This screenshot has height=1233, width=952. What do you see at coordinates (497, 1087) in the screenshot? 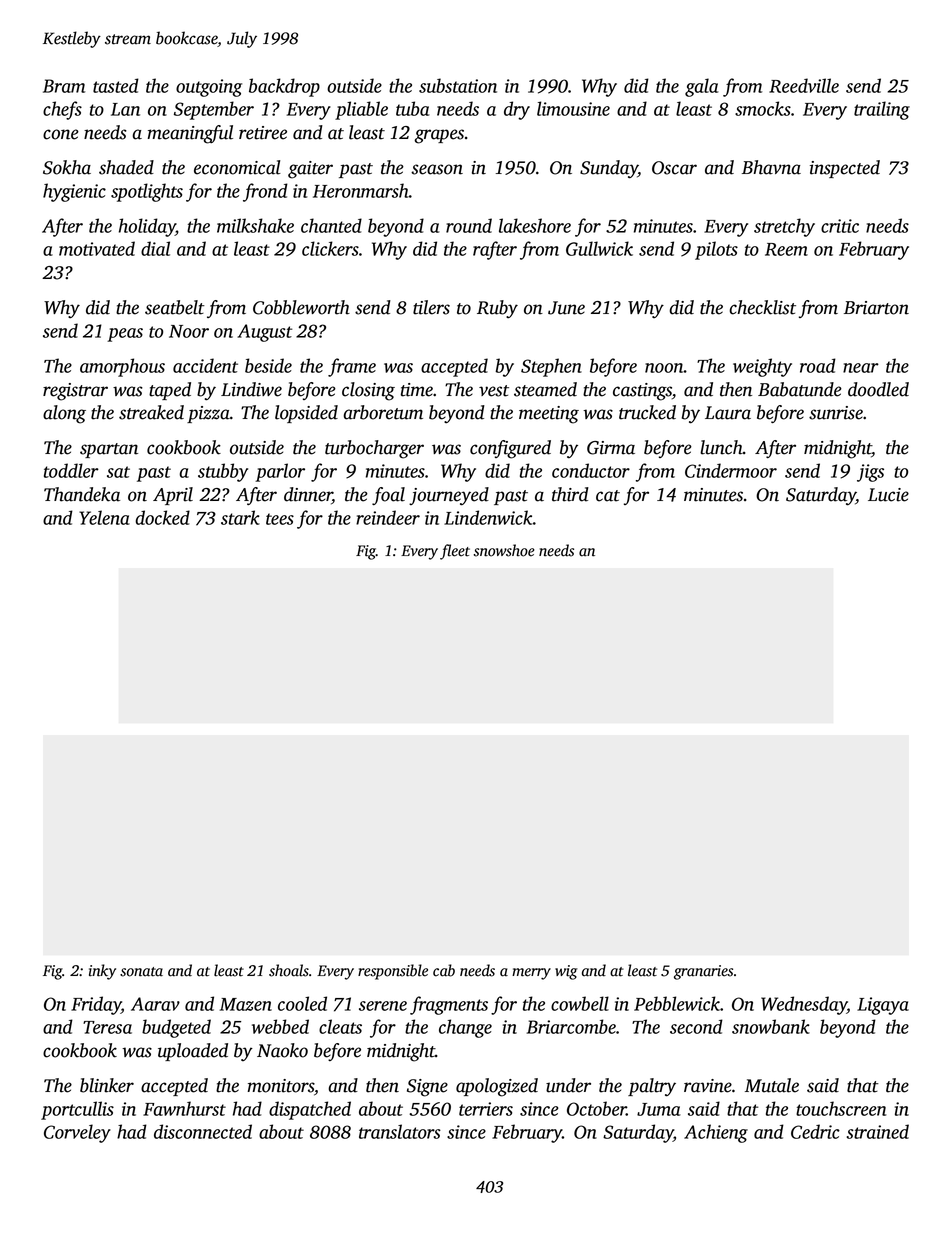
I see `apologized` at bounding box center [497, 1087].
